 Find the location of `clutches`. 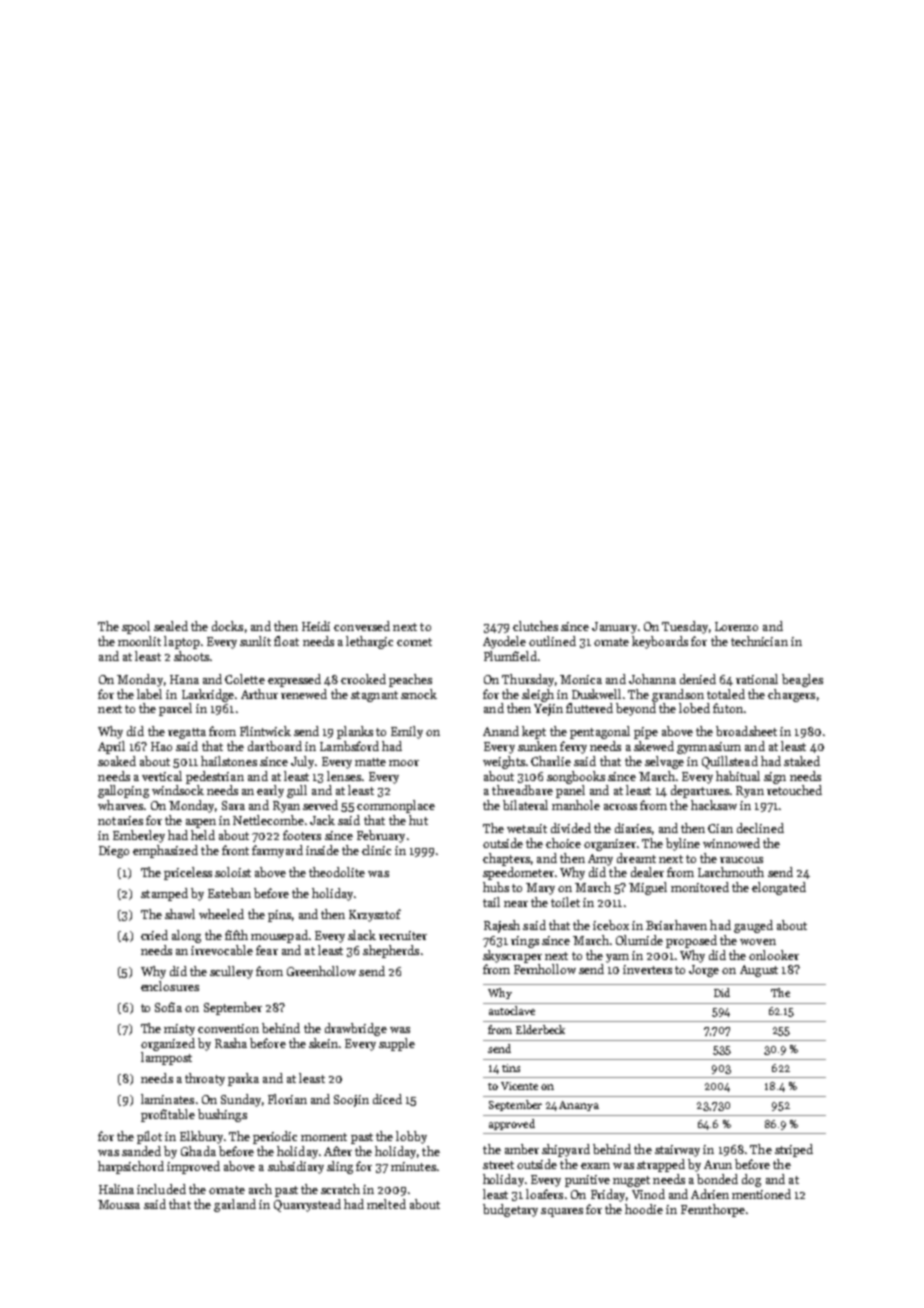

clutches is located at coordinates (535, 626).
